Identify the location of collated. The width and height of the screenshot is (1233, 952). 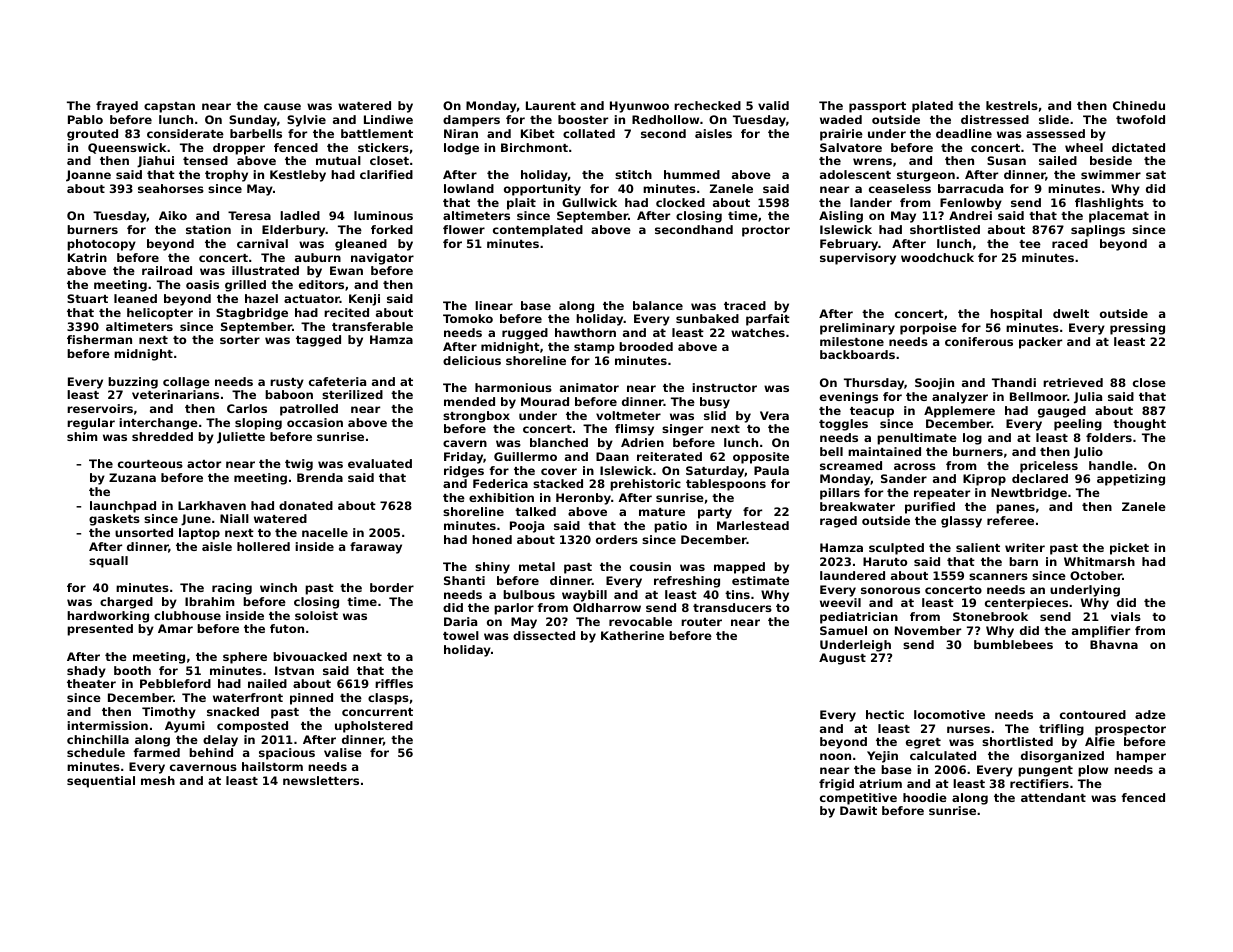
(589, 133).
